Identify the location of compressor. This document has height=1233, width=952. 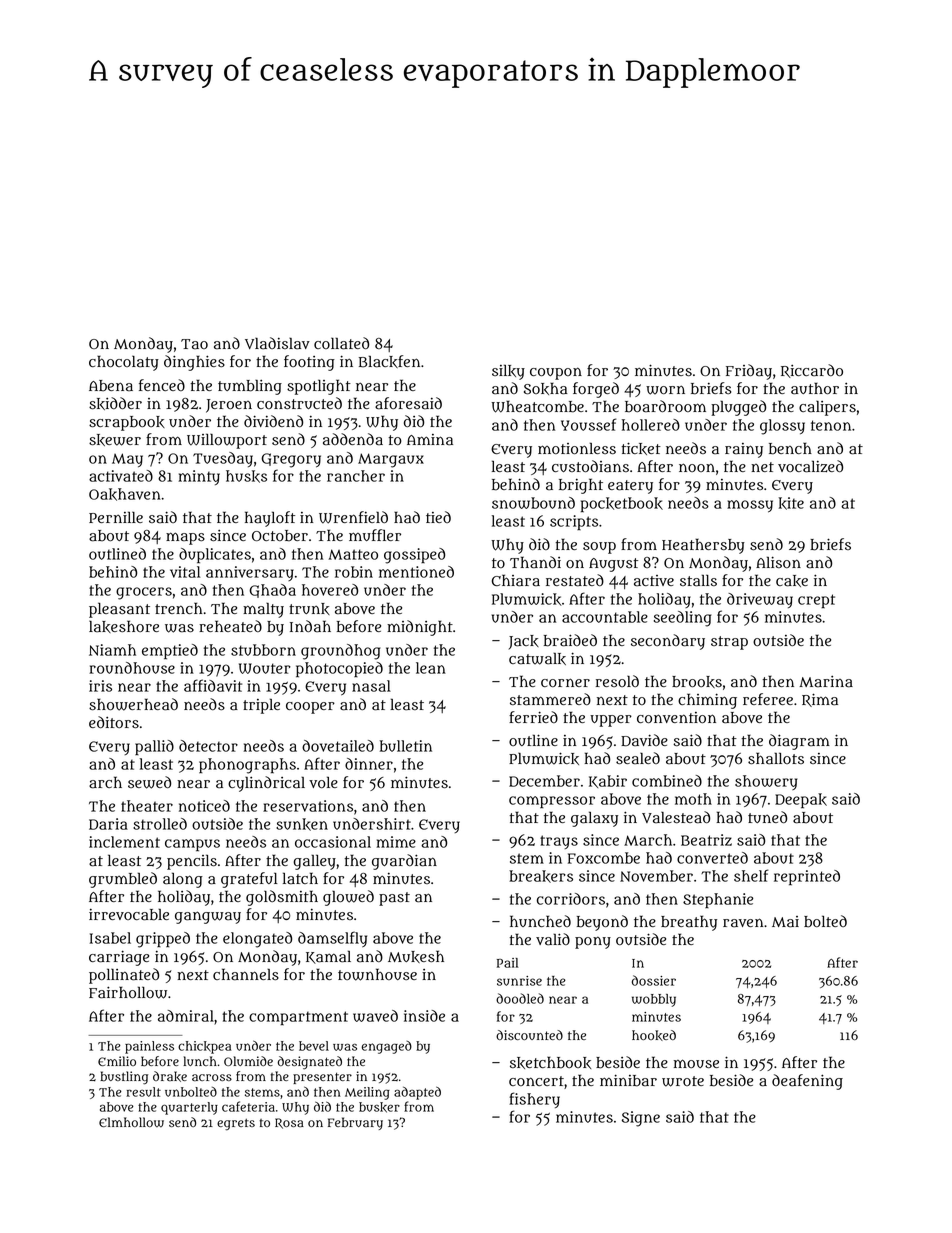
(552, 802).
